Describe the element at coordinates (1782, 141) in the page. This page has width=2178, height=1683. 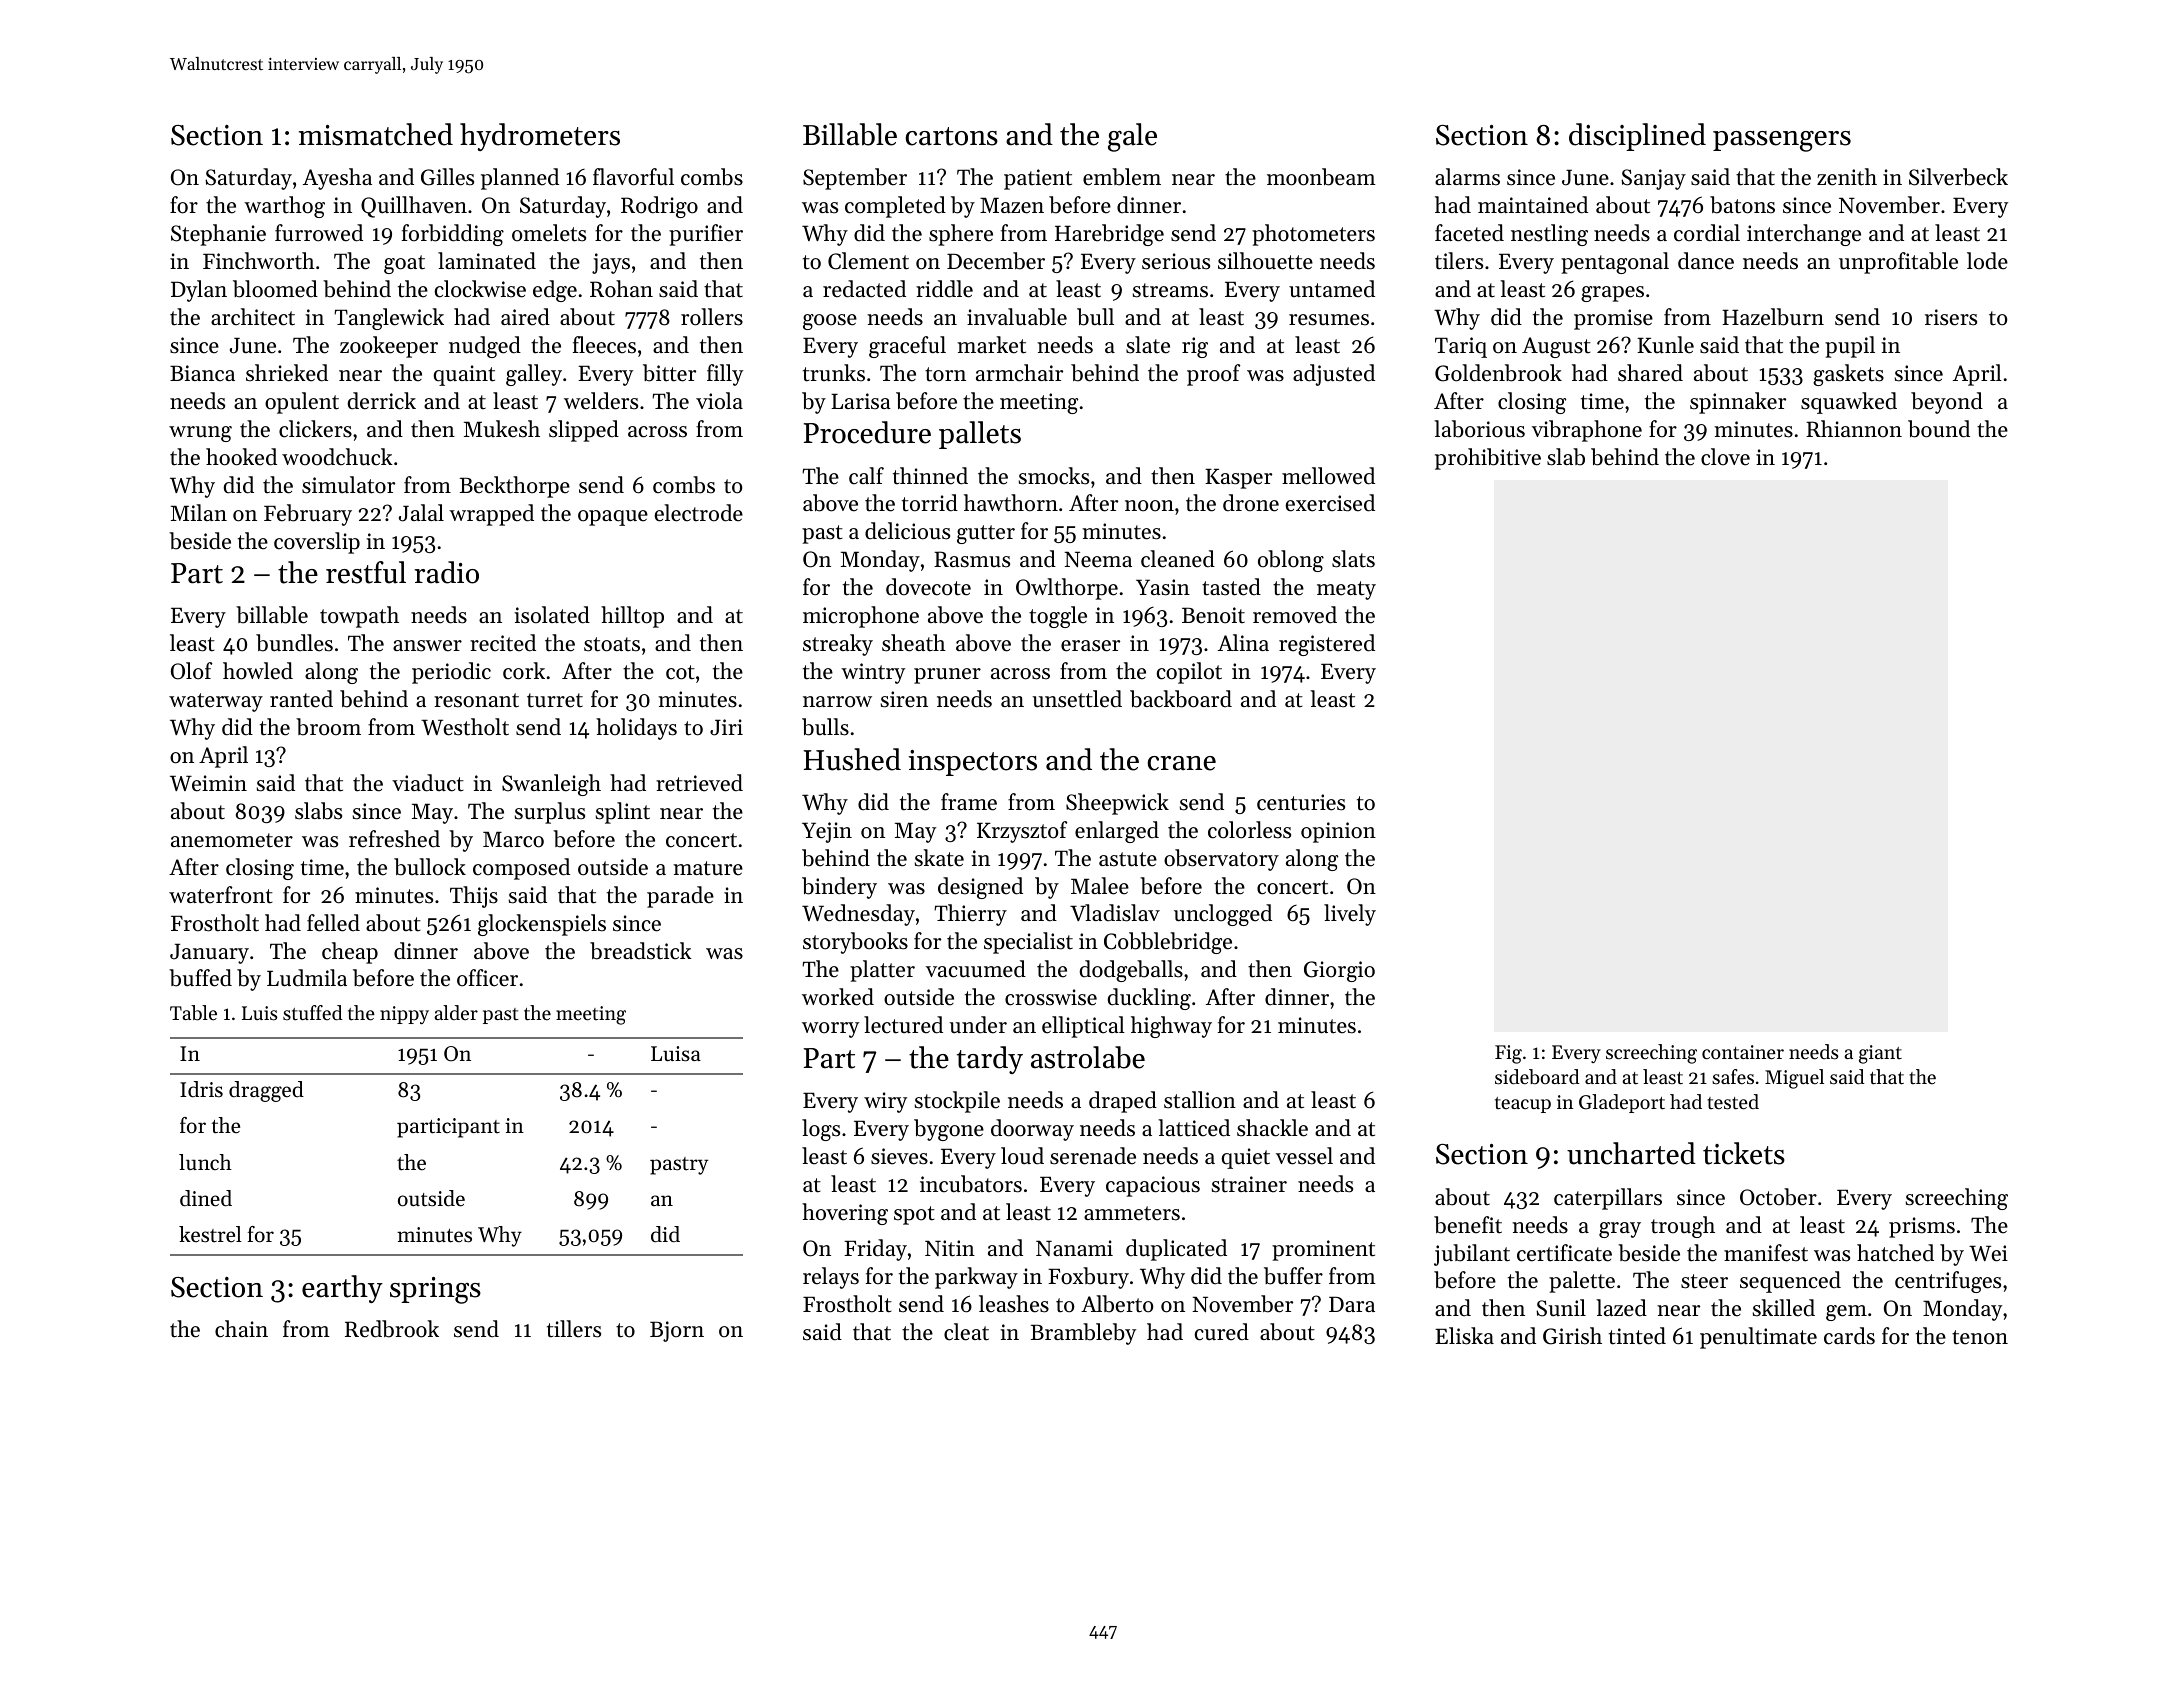
I see `passengers` at that location.
